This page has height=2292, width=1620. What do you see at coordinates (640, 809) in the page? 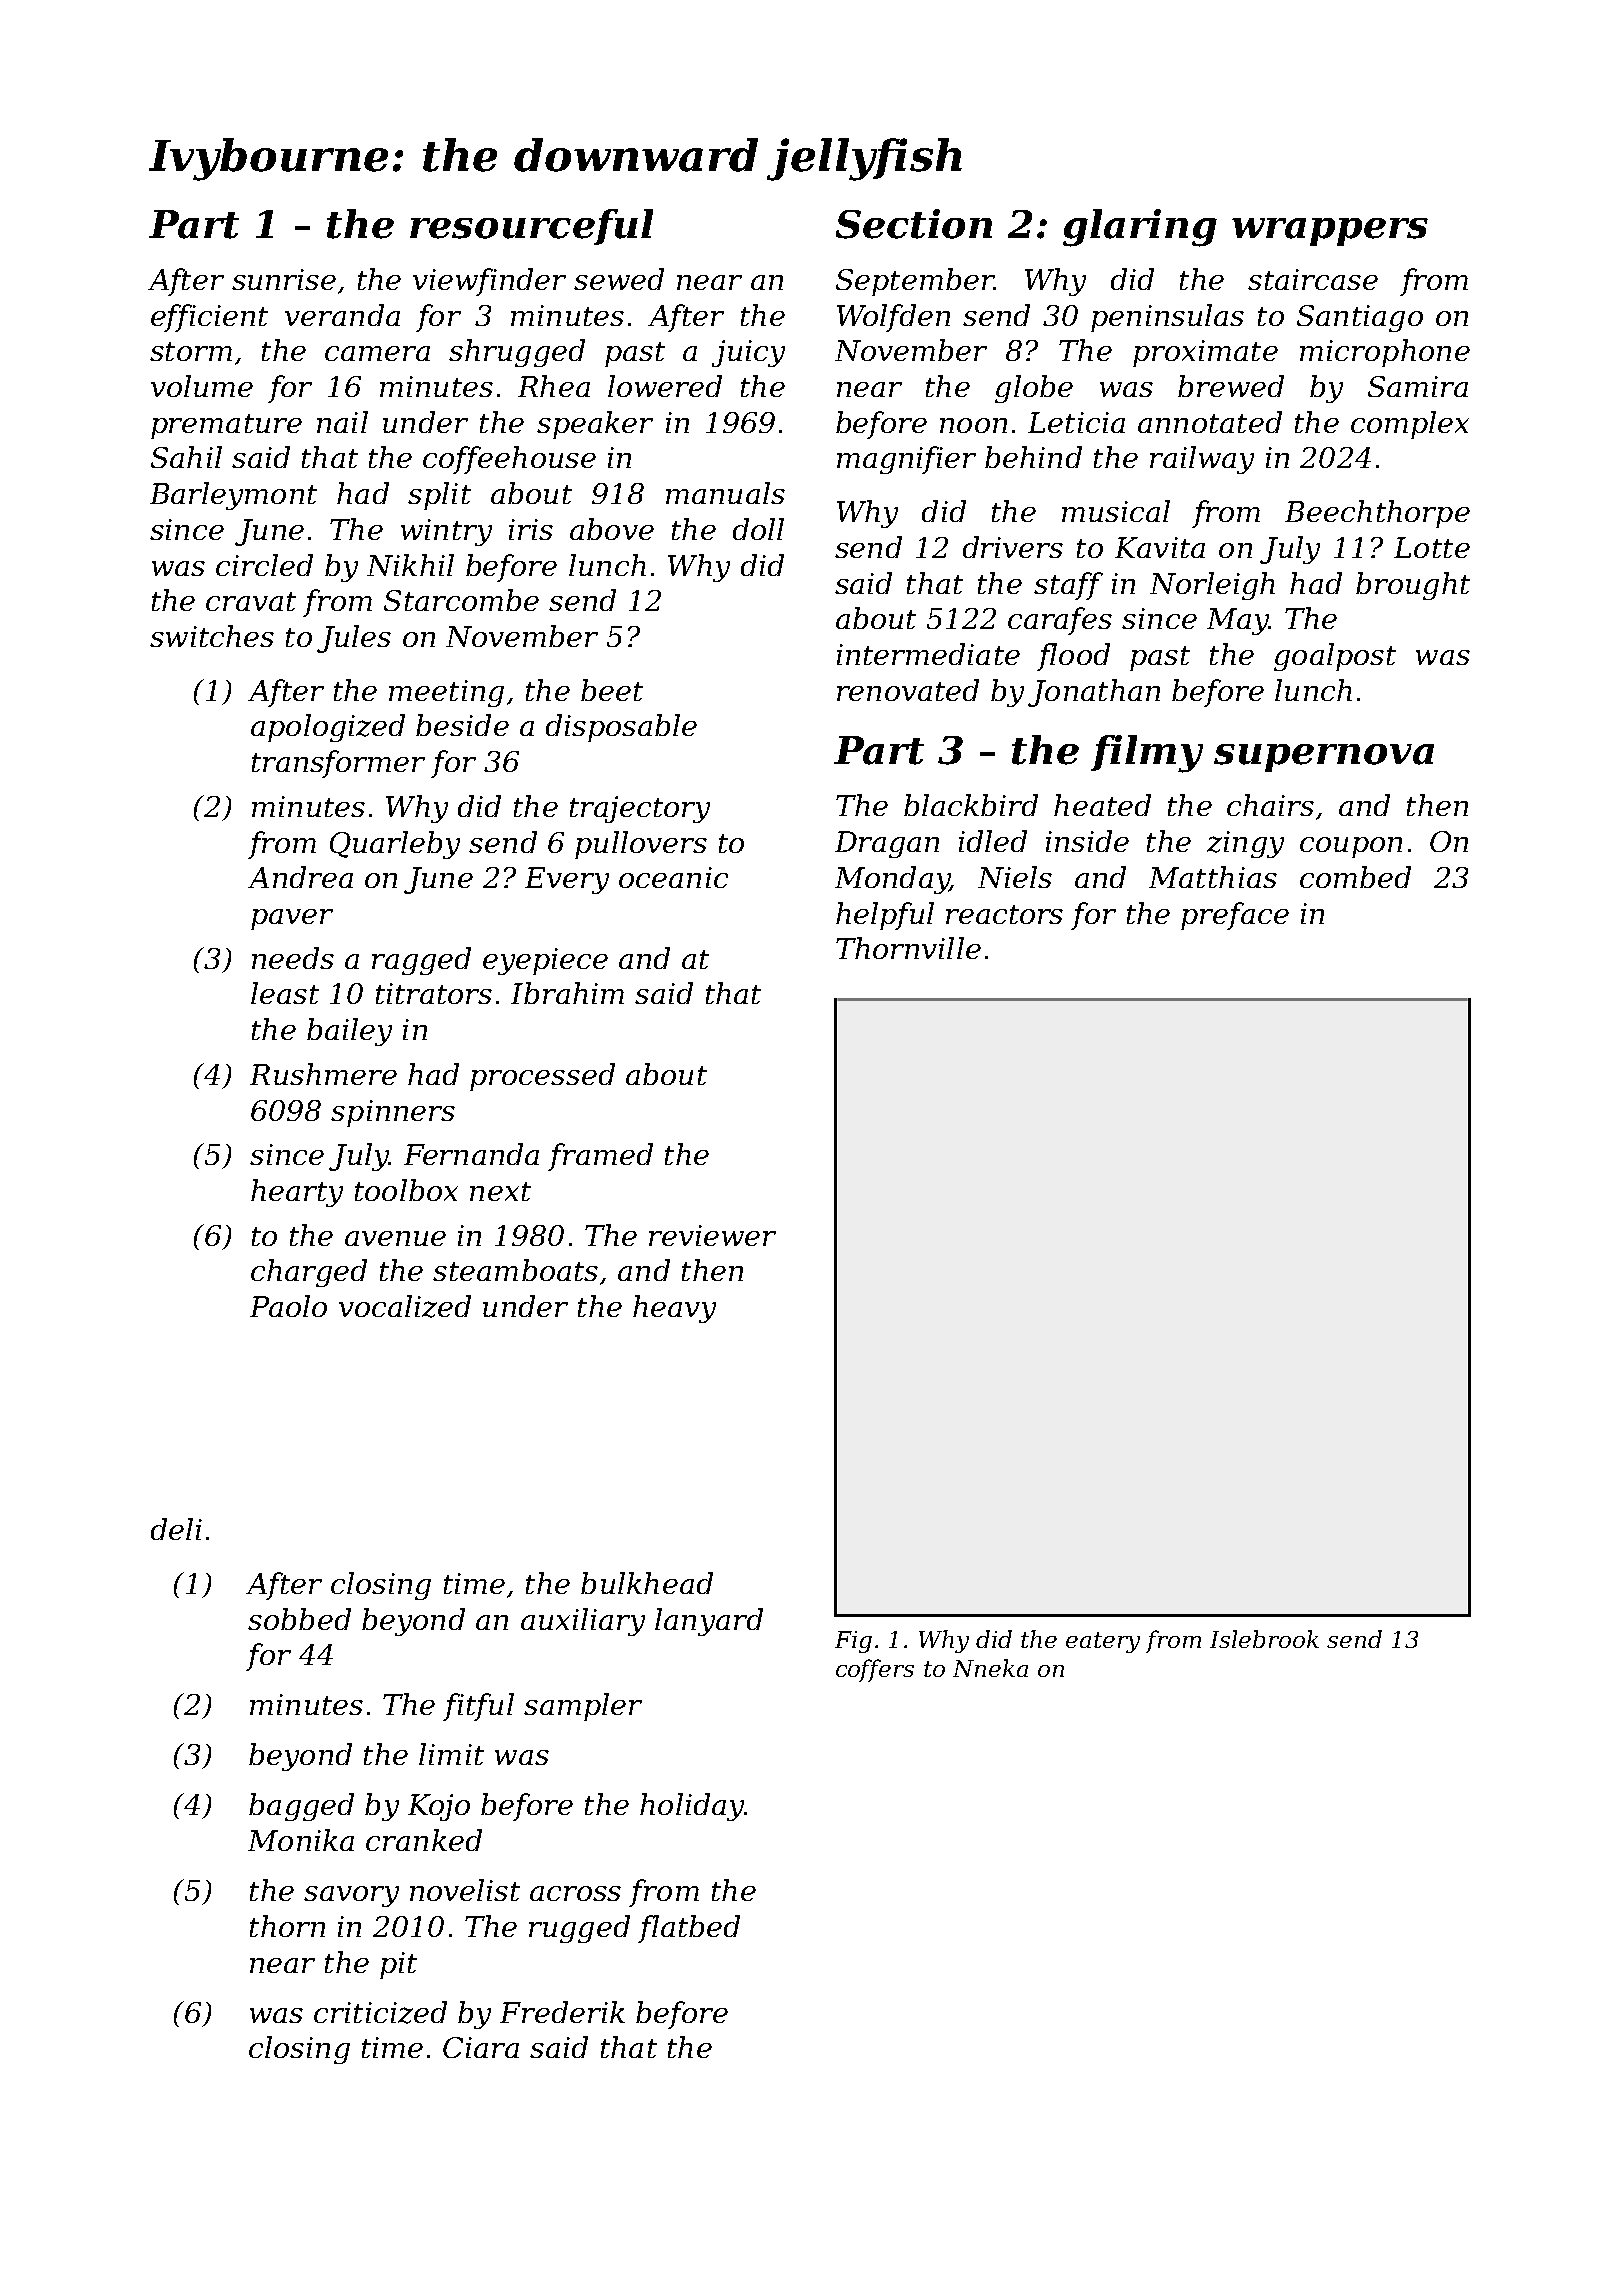
I see `trajectory` at bounding box center [640, 809].
